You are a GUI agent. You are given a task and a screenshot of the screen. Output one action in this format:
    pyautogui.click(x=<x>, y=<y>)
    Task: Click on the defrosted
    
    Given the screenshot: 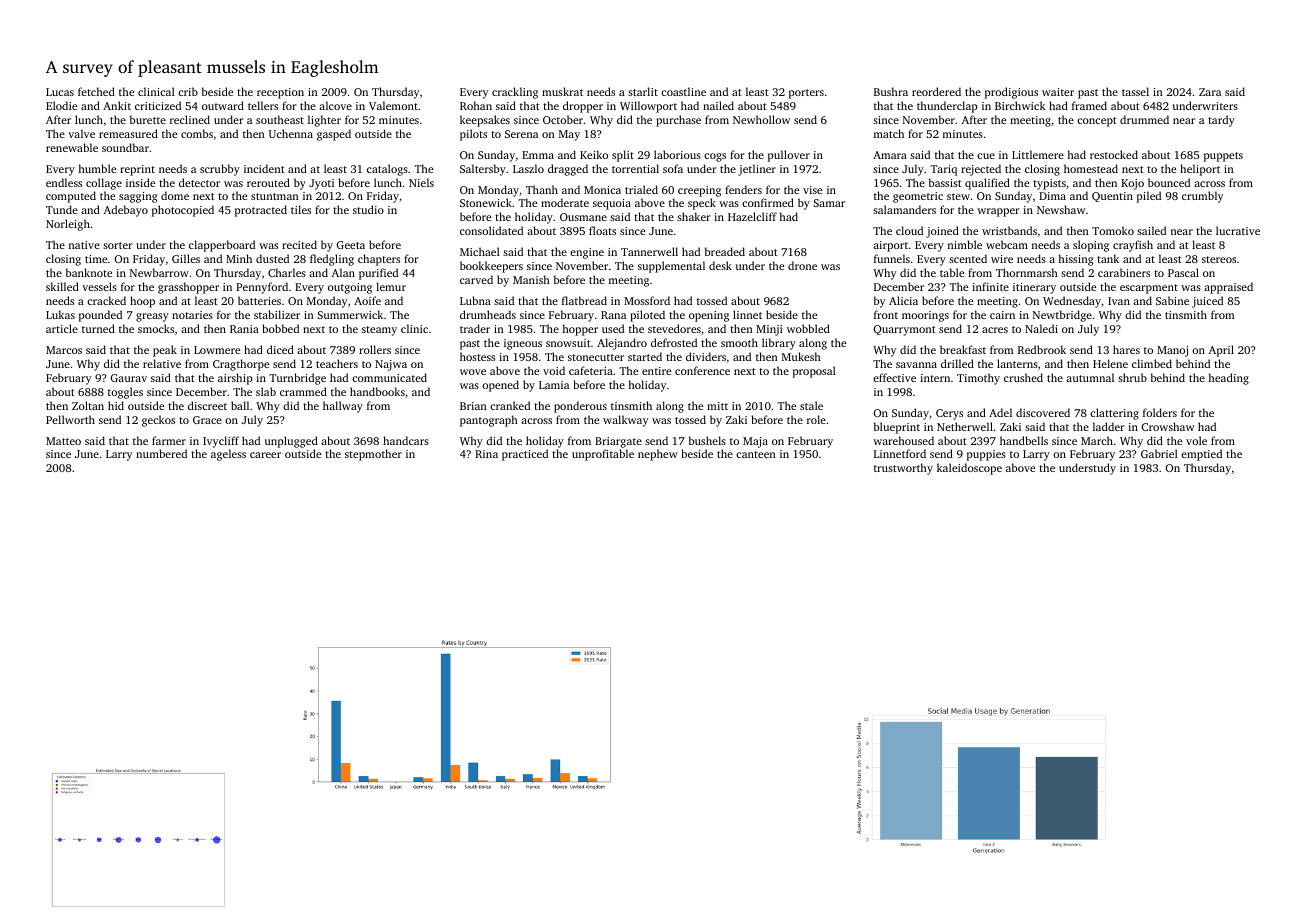 What is the action you would take?
    pyautogui.click(x=674, y=342)
